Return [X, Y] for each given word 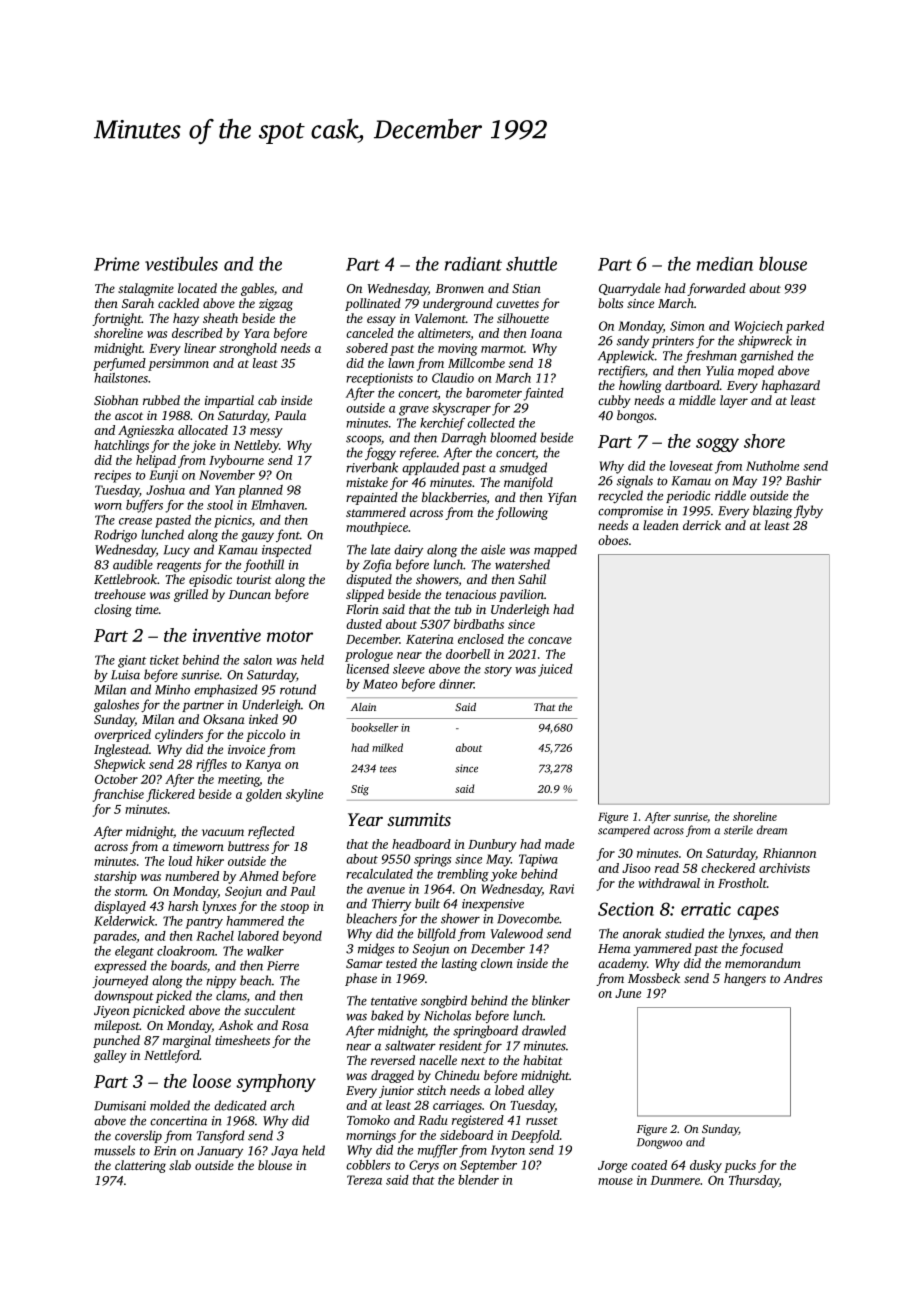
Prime [117, 264]
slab [180, 1165]
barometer [494, 393]
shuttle [531, 263]
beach [256, 980]
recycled [620, 496]
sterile [738, 830]
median [725, 263]
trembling [463, 875]
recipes [112, 476]
